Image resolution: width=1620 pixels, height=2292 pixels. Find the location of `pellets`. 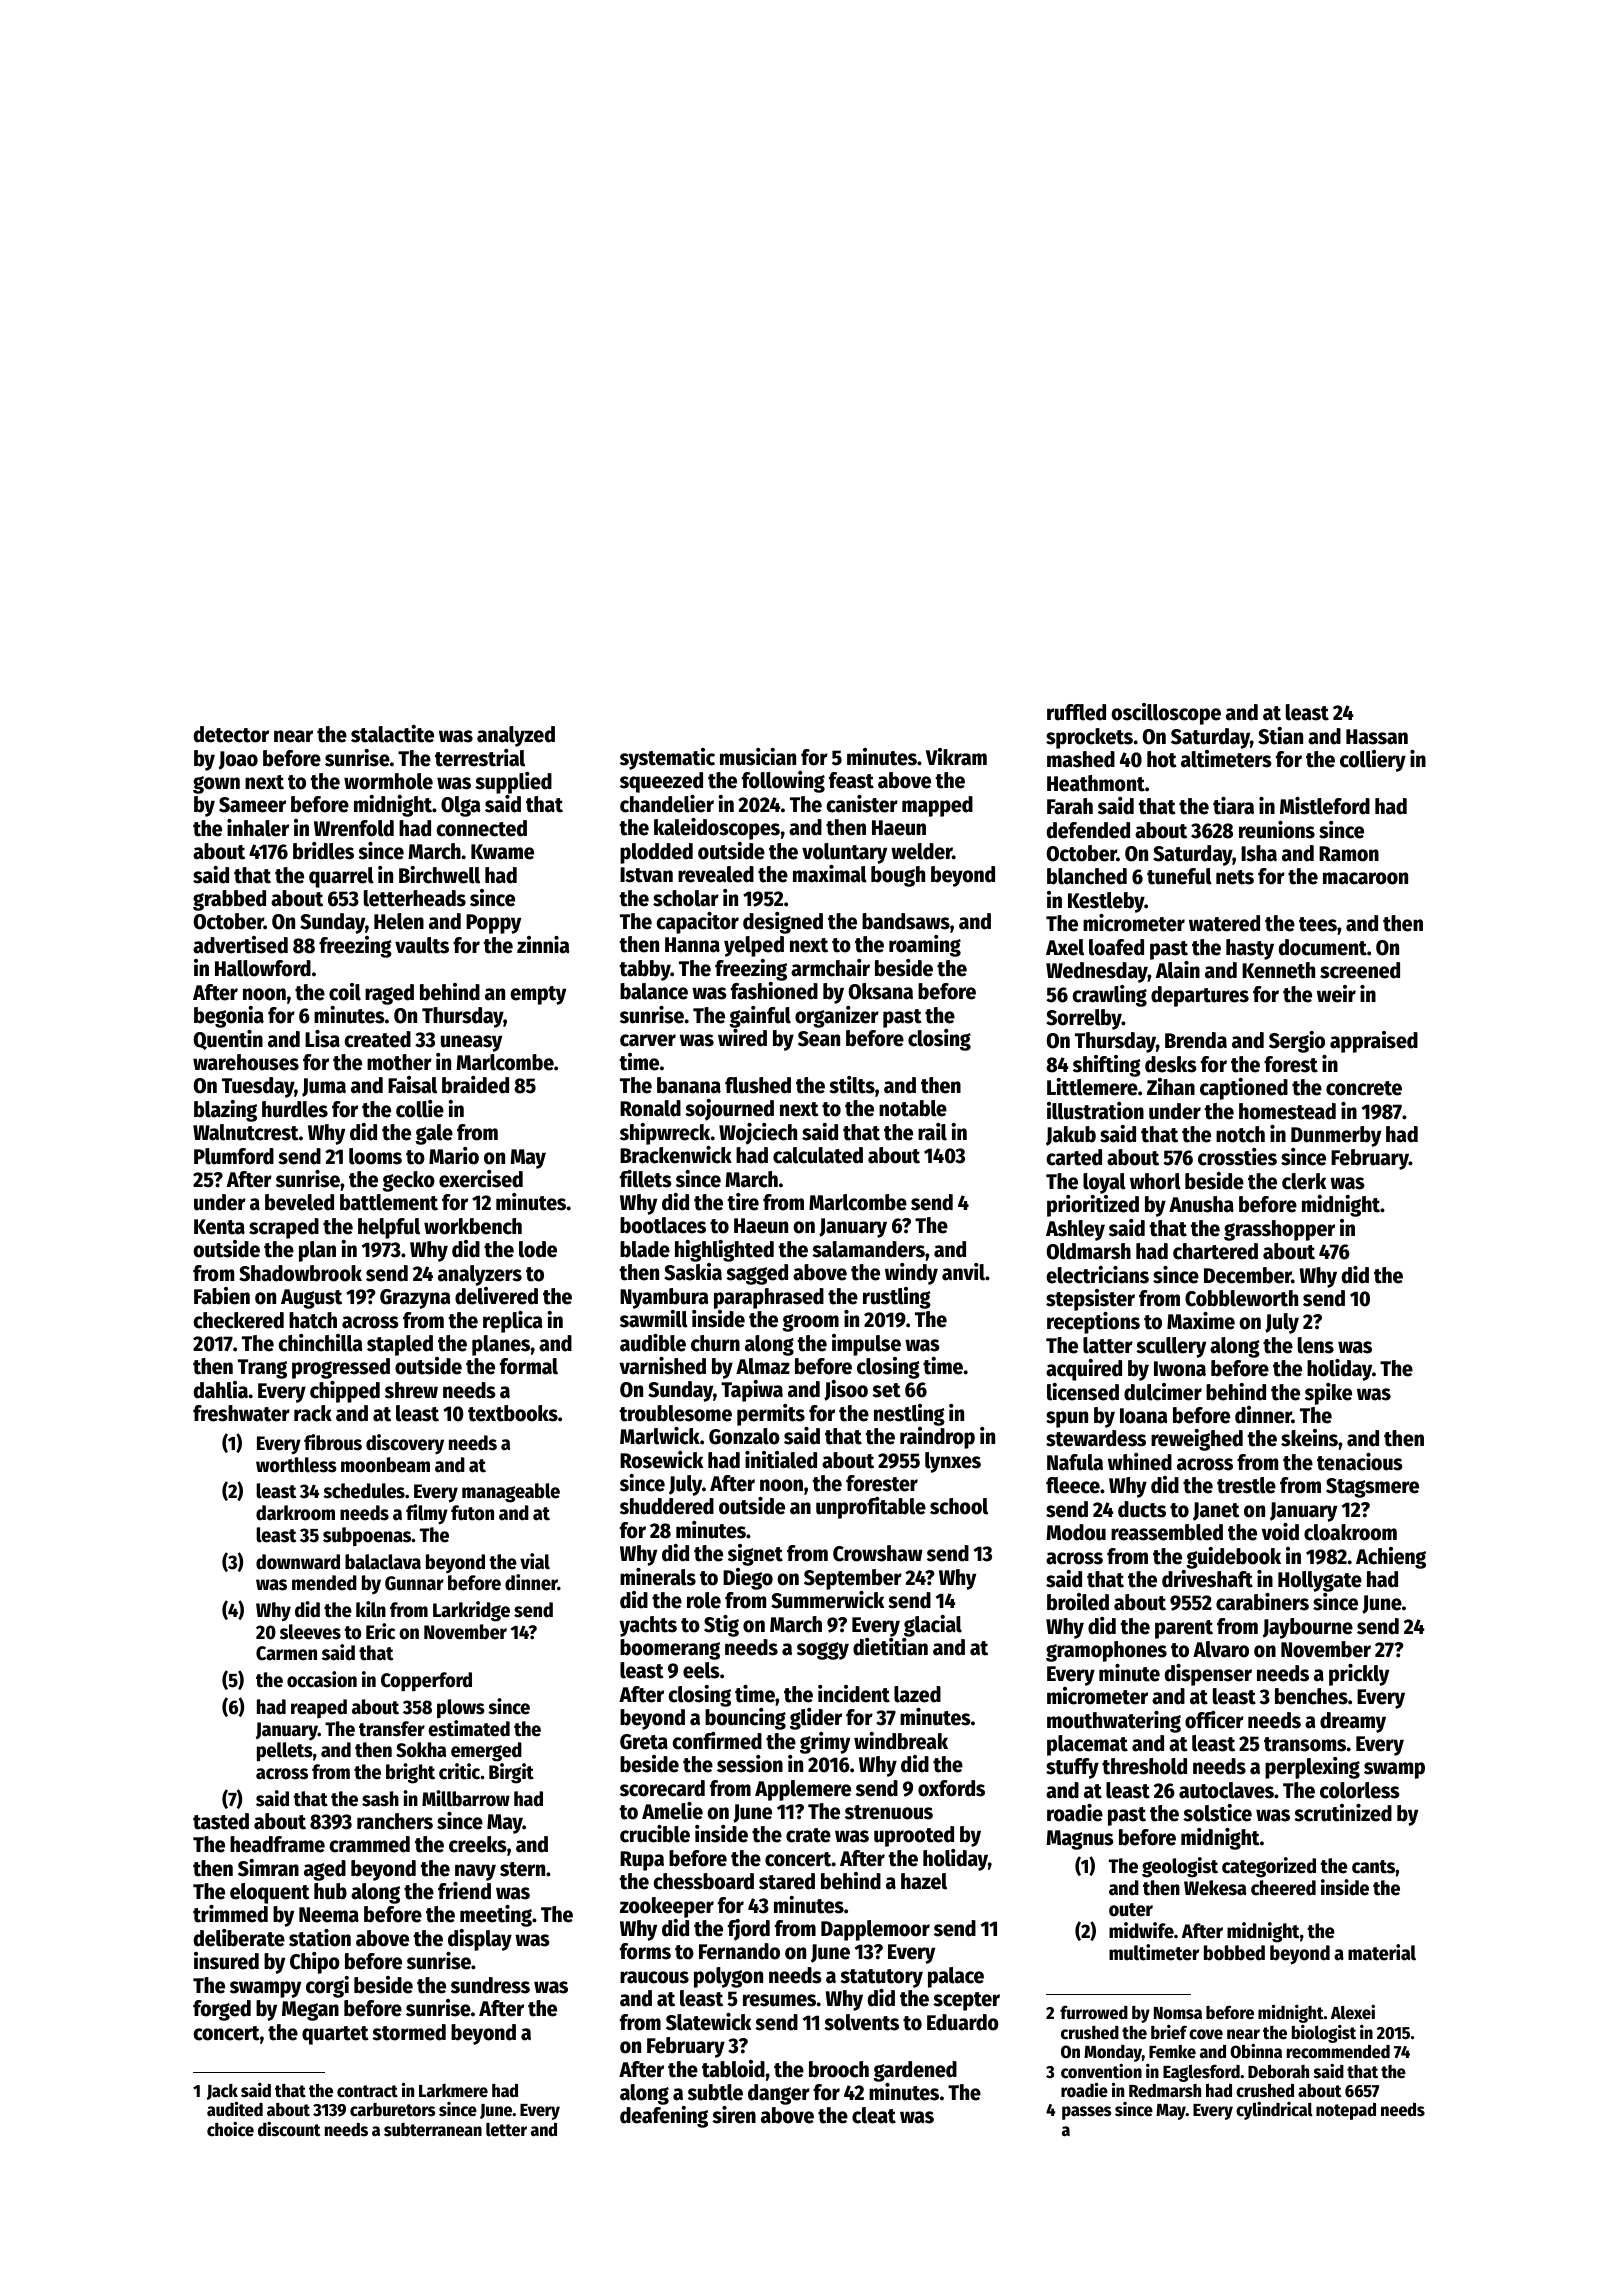

pellets is located at coordinates (285, 1752).
